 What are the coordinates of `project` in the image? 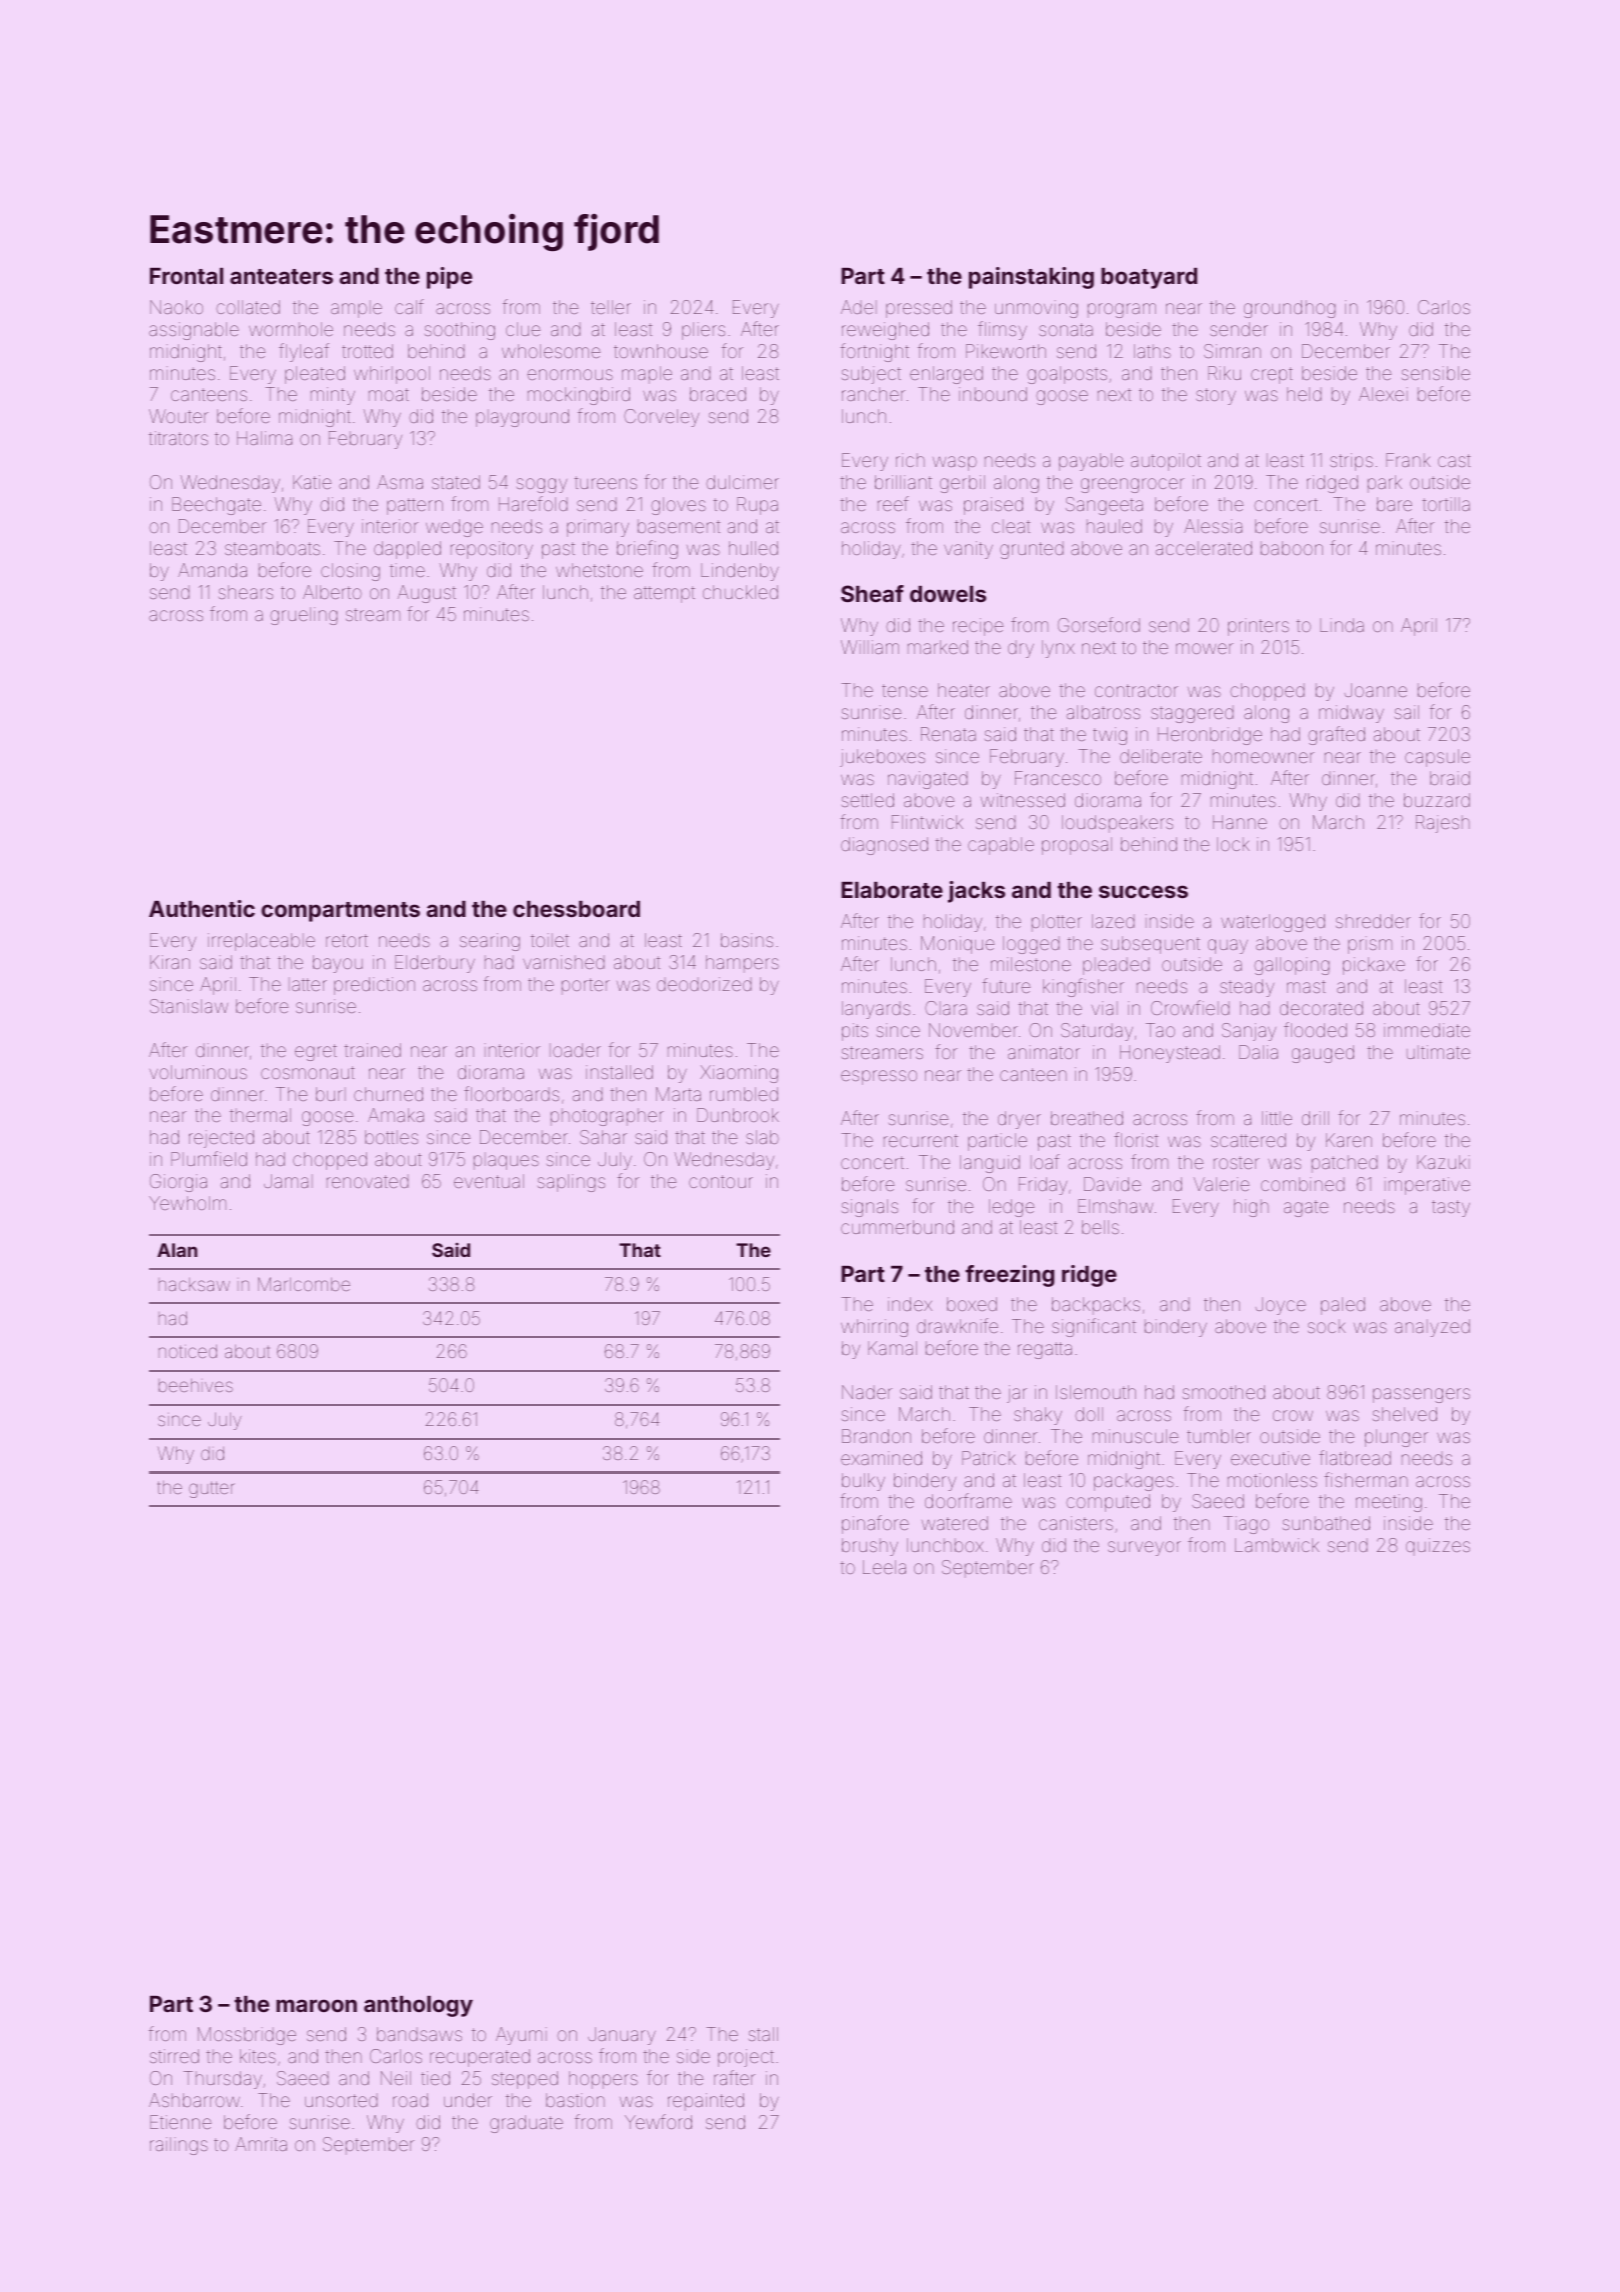 It's located at (746, 2058).
